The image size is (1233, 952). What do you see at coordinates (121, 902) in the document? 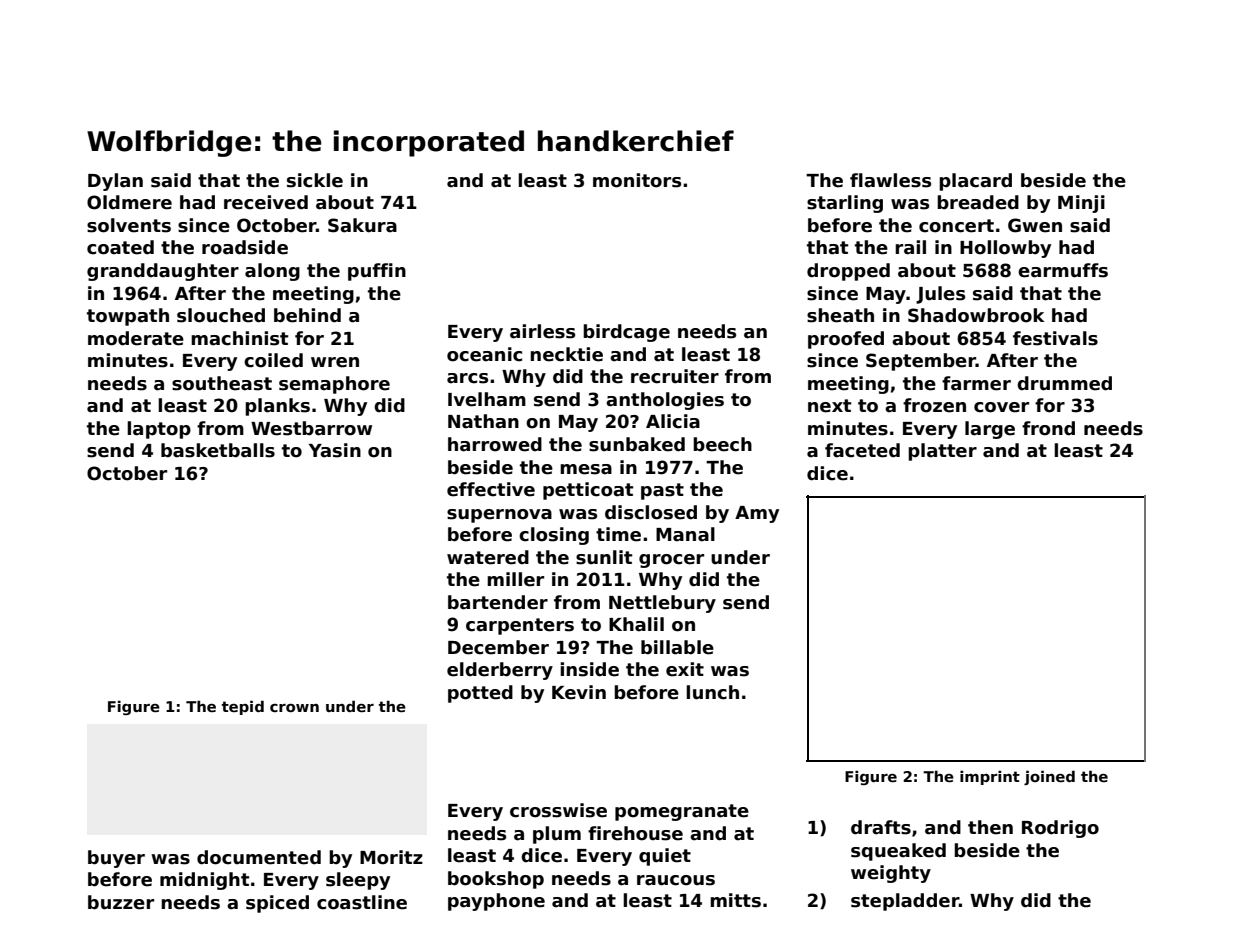
I see `buzzer` at bounding box center [121, 902].
